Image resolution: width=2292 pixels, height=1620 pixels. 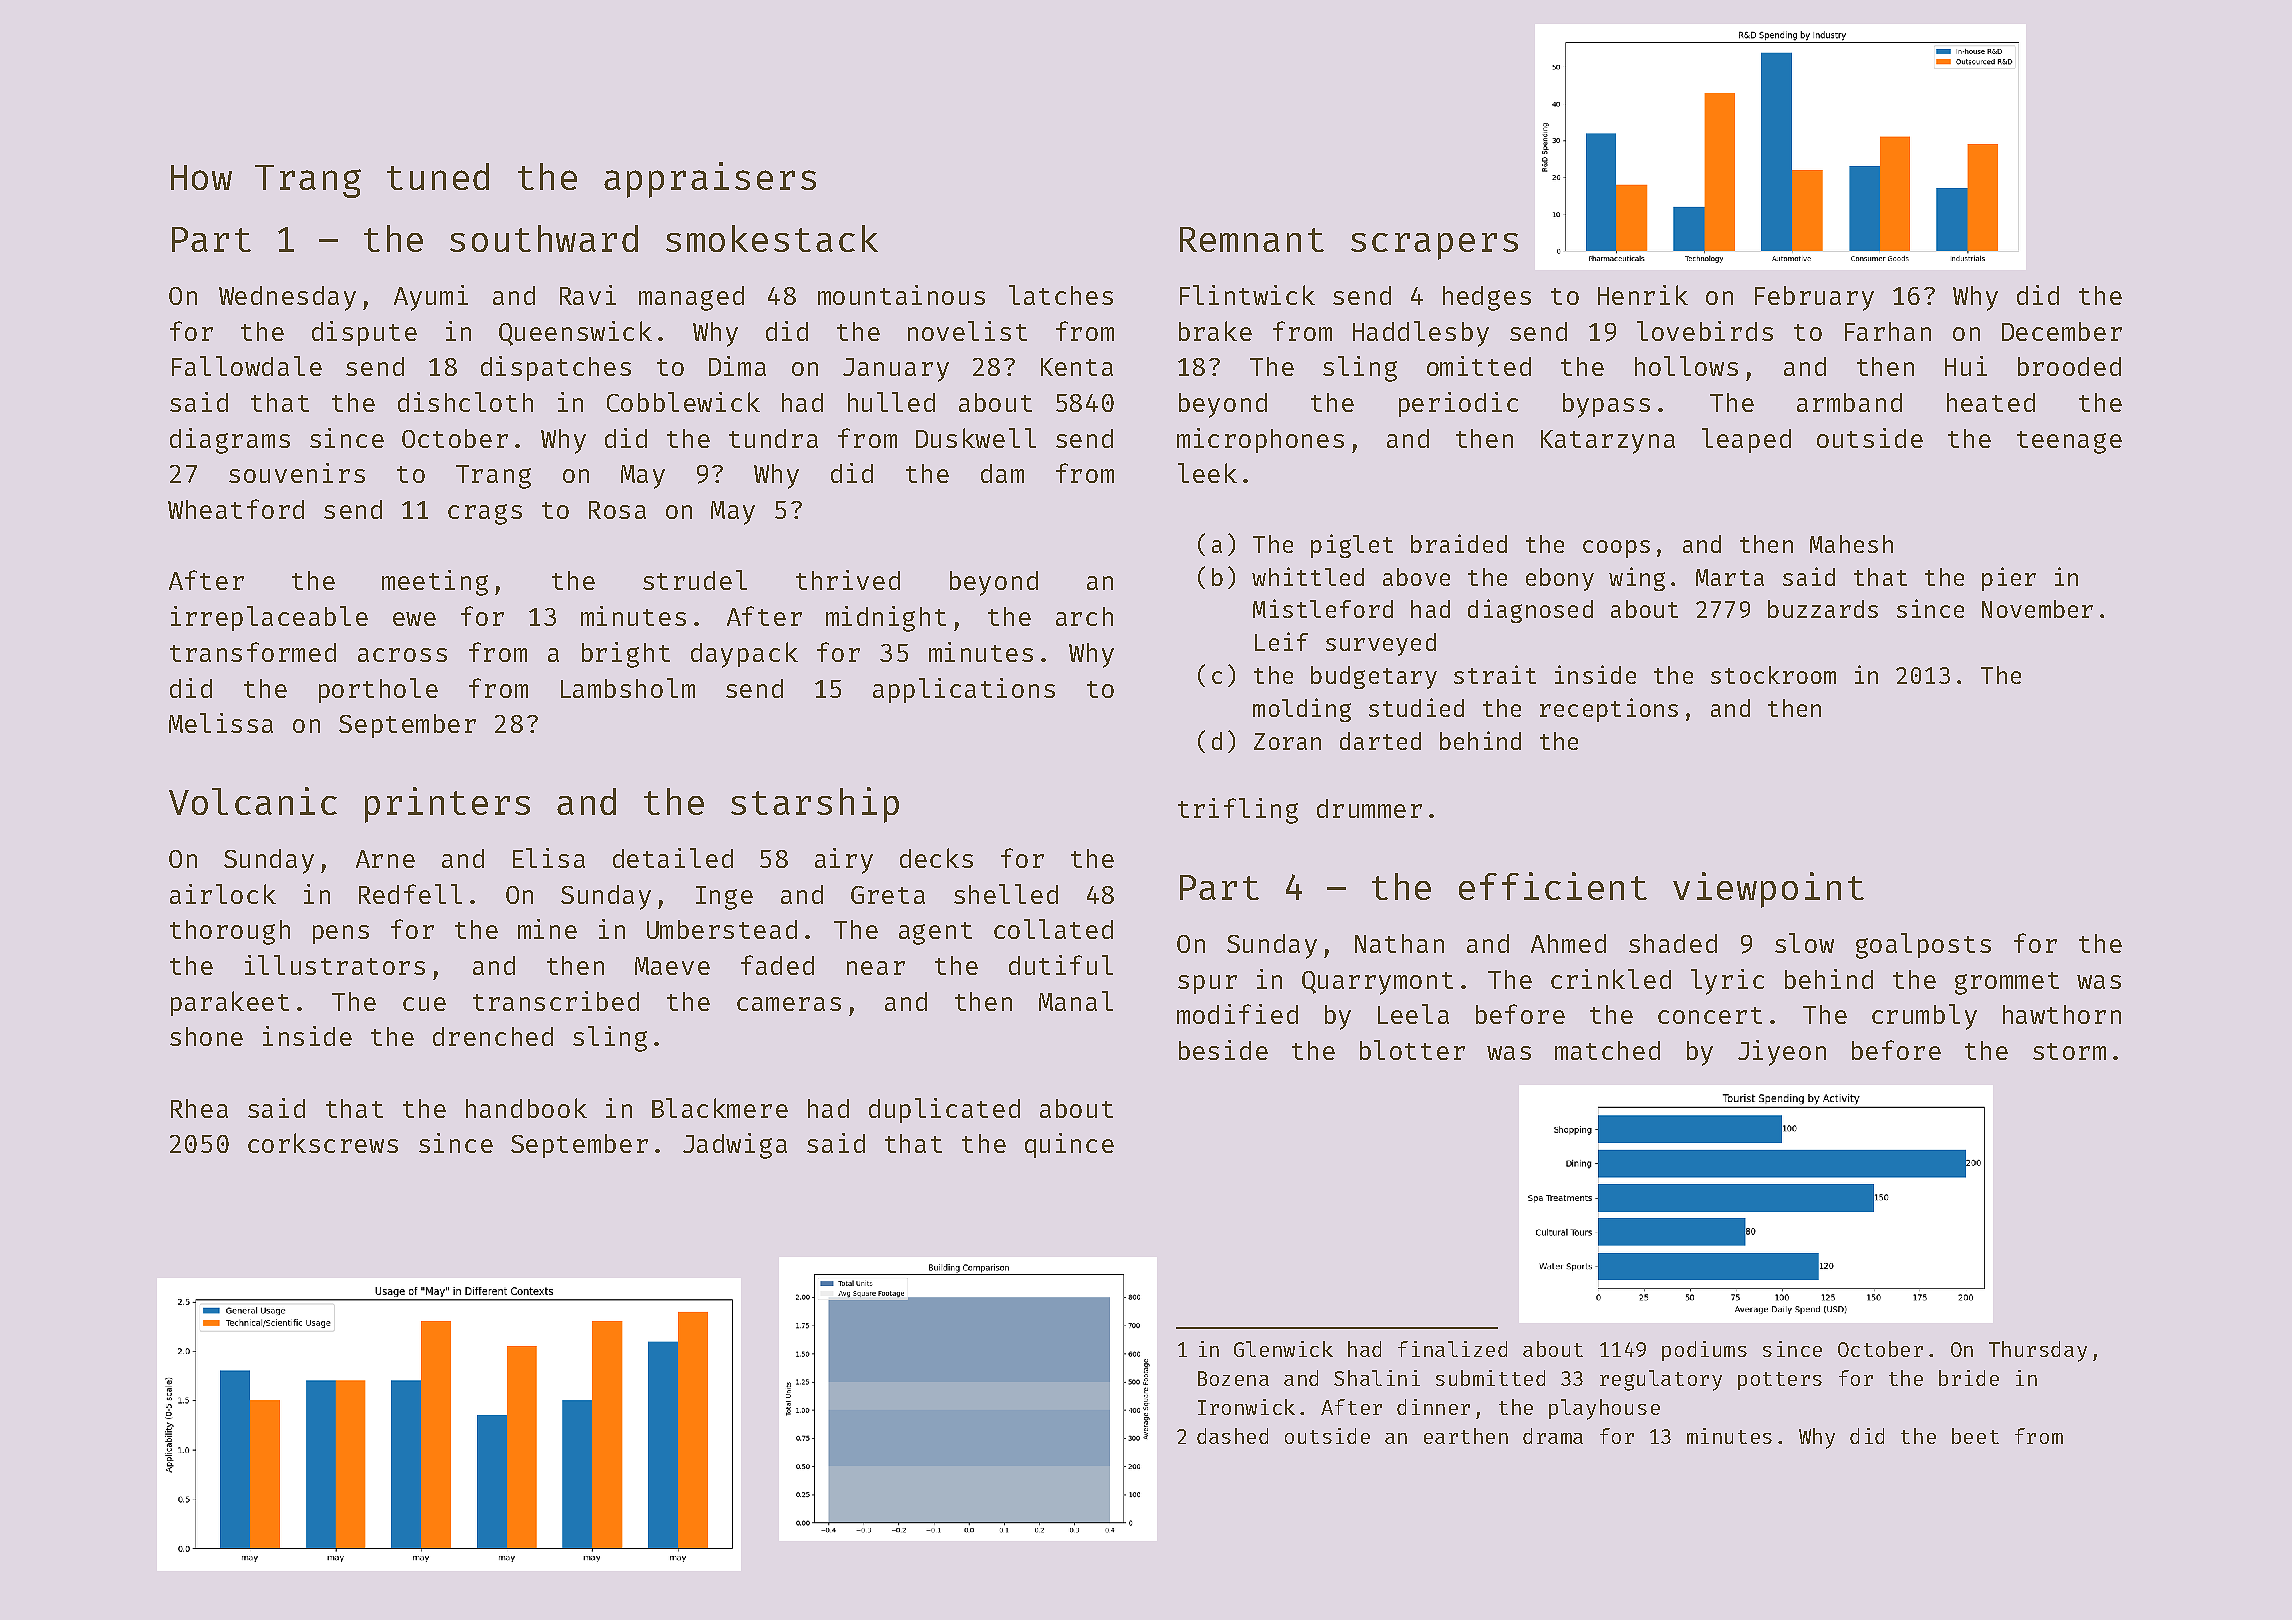 What do you see at coordinates (1975, 1436) in the image?
I see `beet` at bounding box center [1975, 1436].
